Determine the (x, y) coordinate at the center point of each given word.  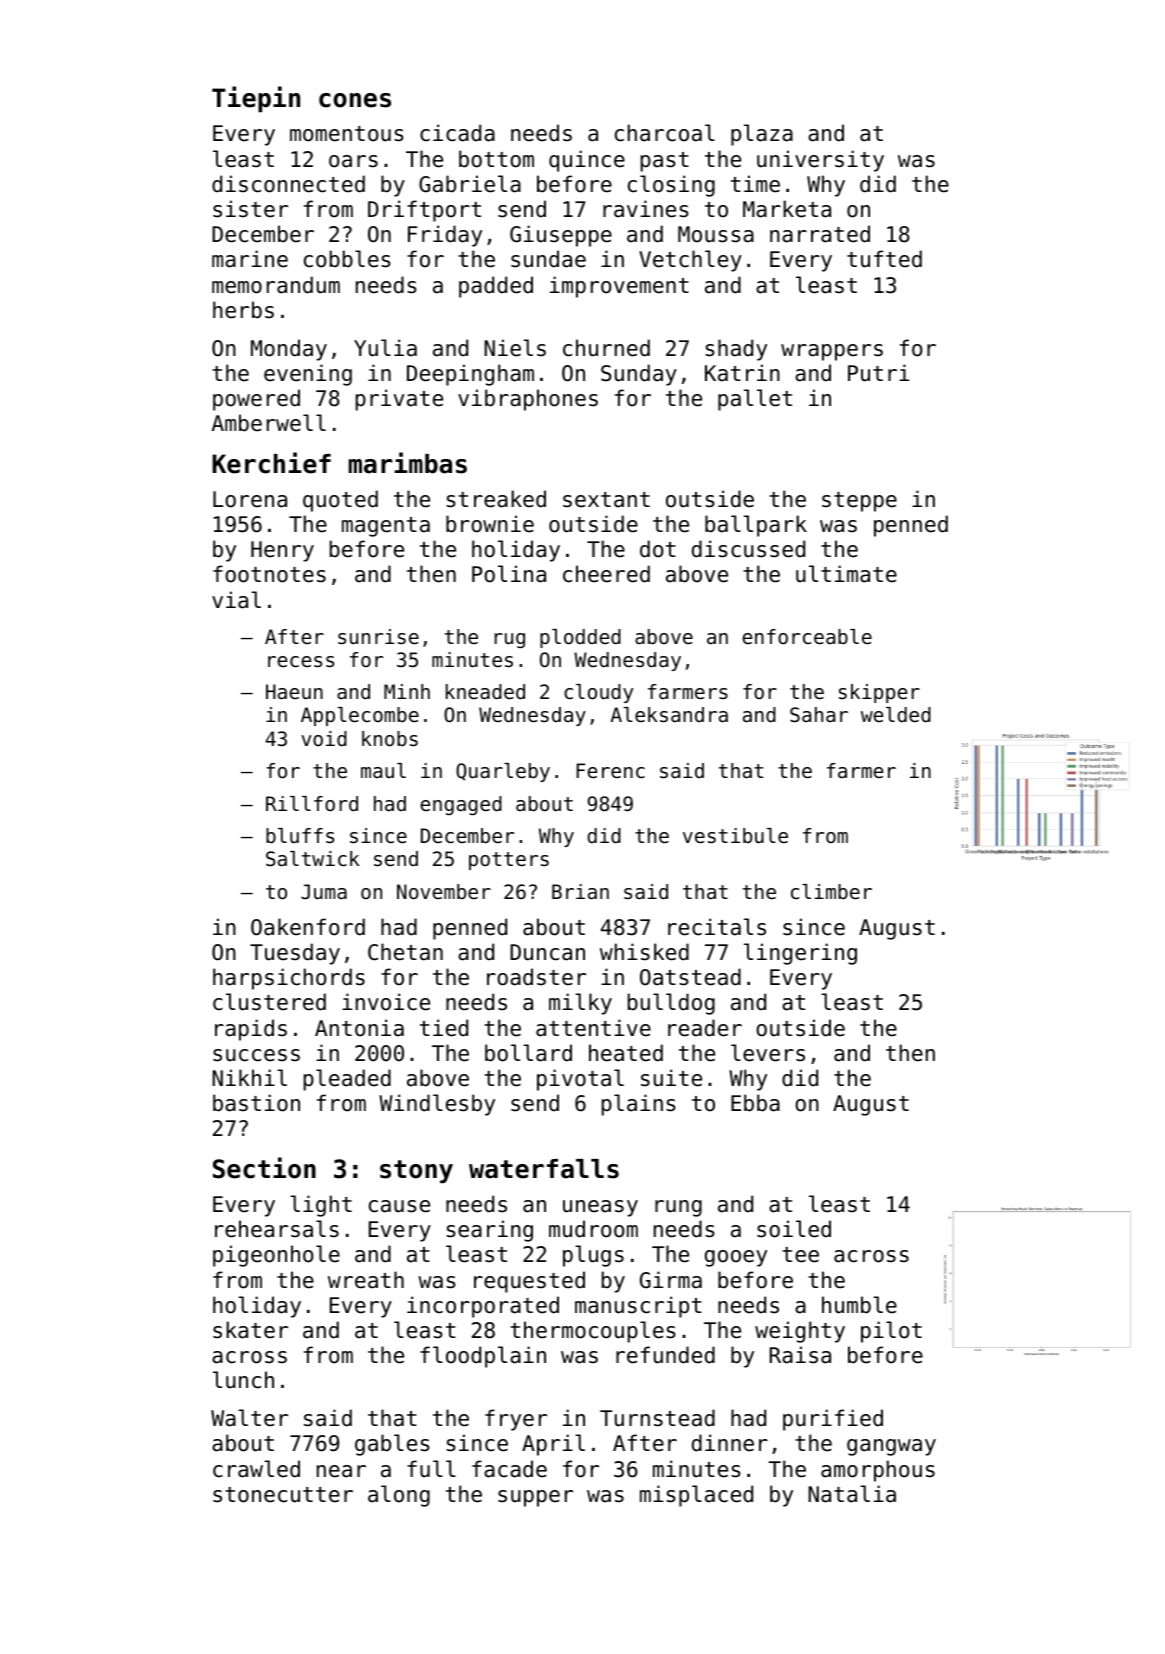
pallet (755, 400)
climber (831, 892)
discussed (748, 549)
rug (509, 640)
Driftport (424, 211)
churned (606, 348)
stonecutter (283, 1495)
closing (671, 186)
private (399, 400)
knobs (390, 739)
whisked (644, 952)
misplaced (696, 1496)
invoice (386, 1002)
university (820, 161)
